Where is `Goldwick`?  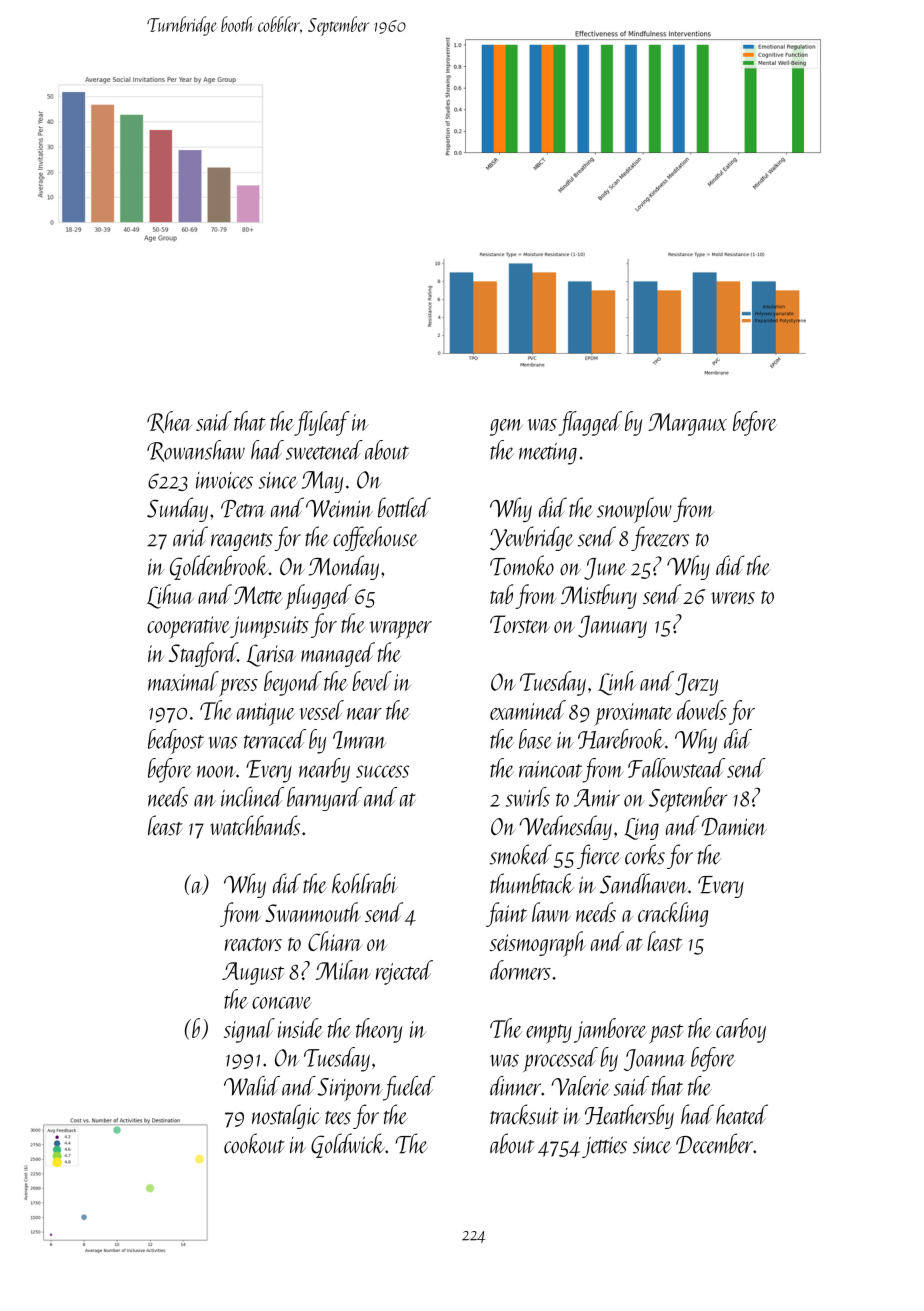
Goldwick is located at coordinates (348, 1145).
